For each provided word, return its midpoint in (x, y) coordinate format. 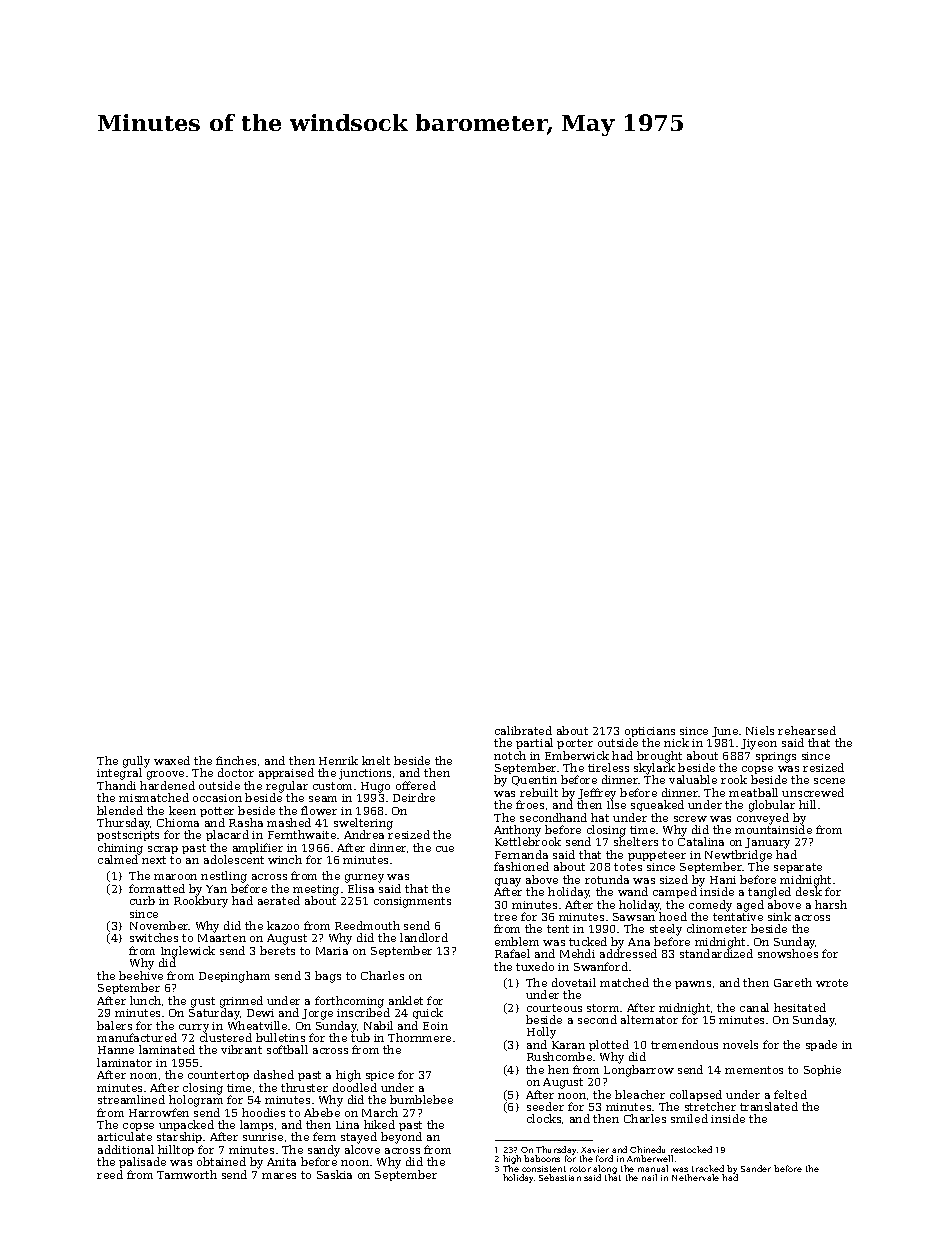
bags (328, 977)
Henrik (338, 760)
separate (798, 868)
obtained (221, 1161)
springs (776, 757)
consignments (412, 902)
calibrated (523, 730)
